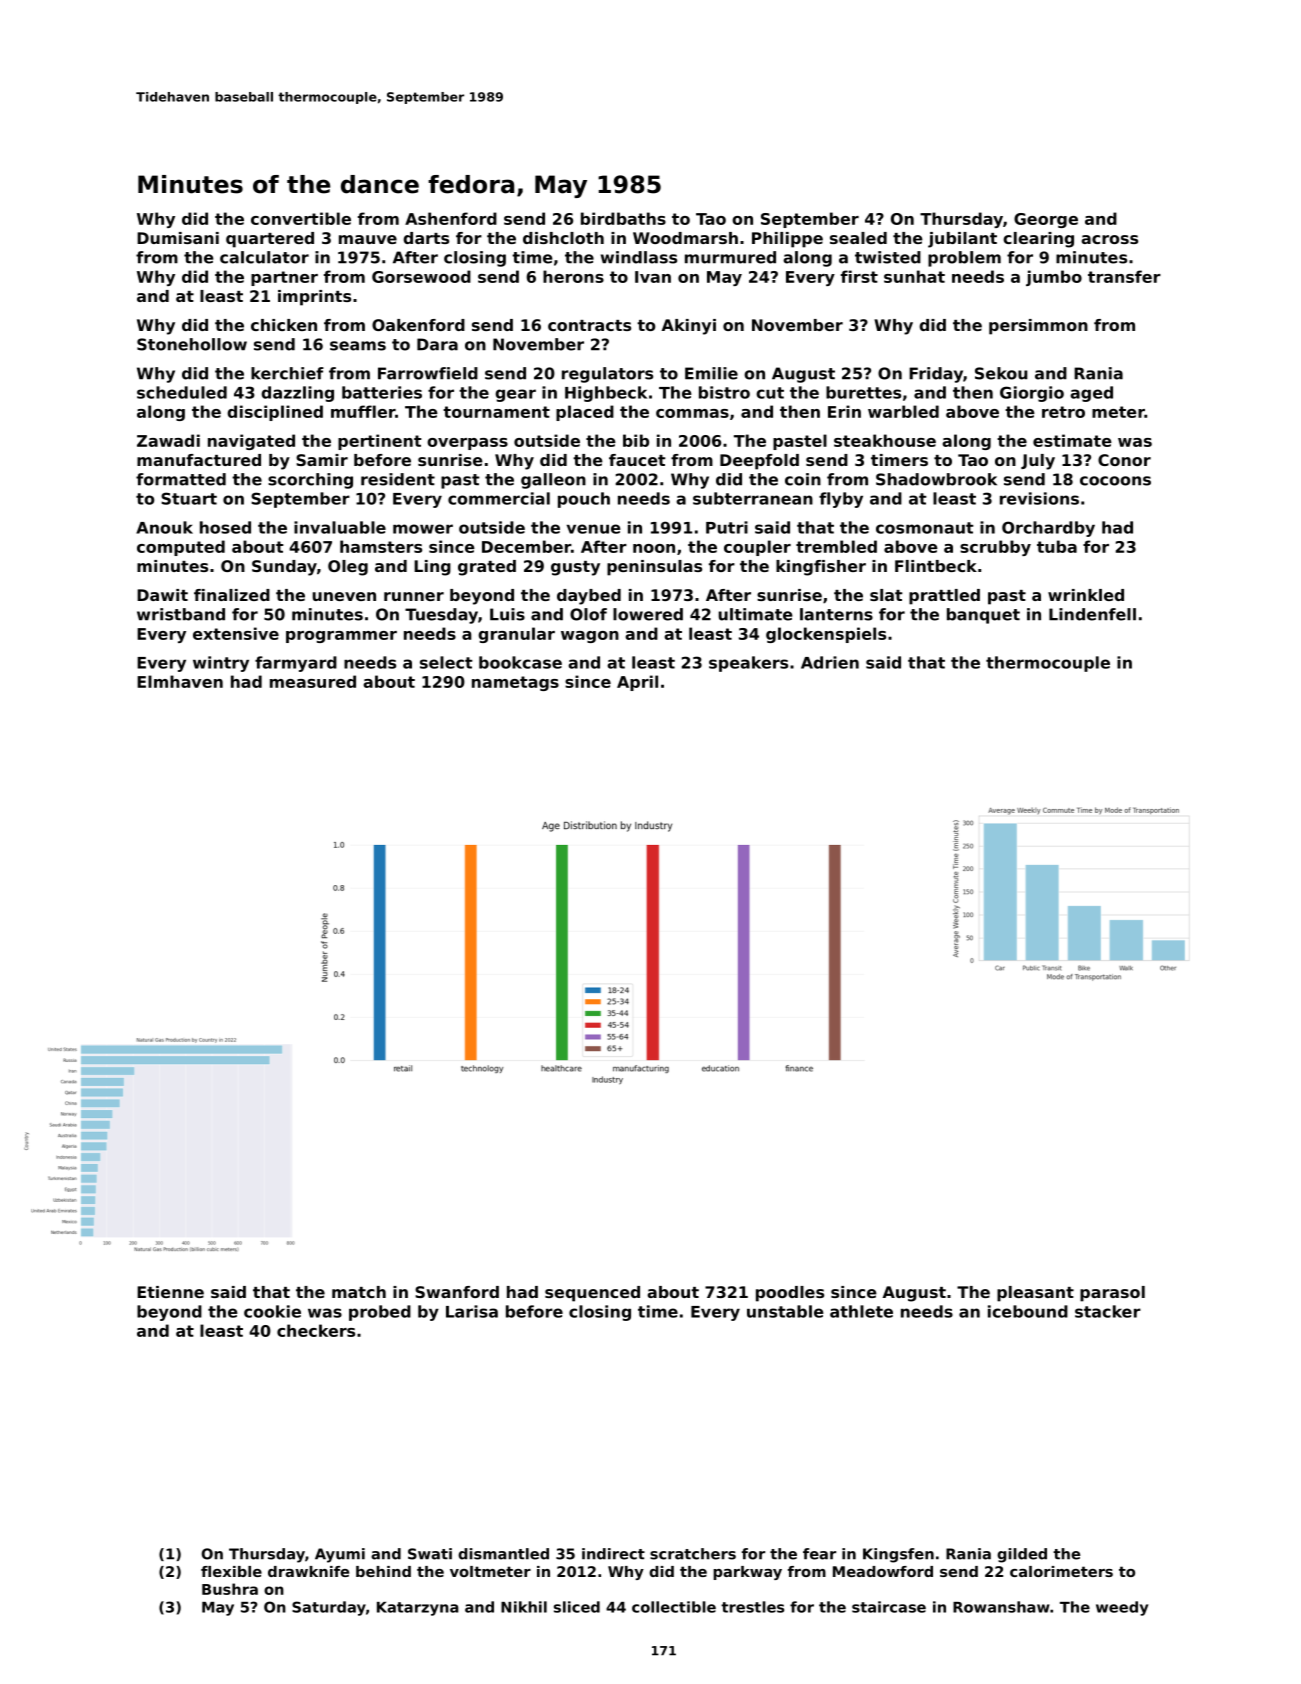  What do you see at coordinates (623, 218) in the screenshot?
I see `birdbaths` at bounding box center [623, 218].
